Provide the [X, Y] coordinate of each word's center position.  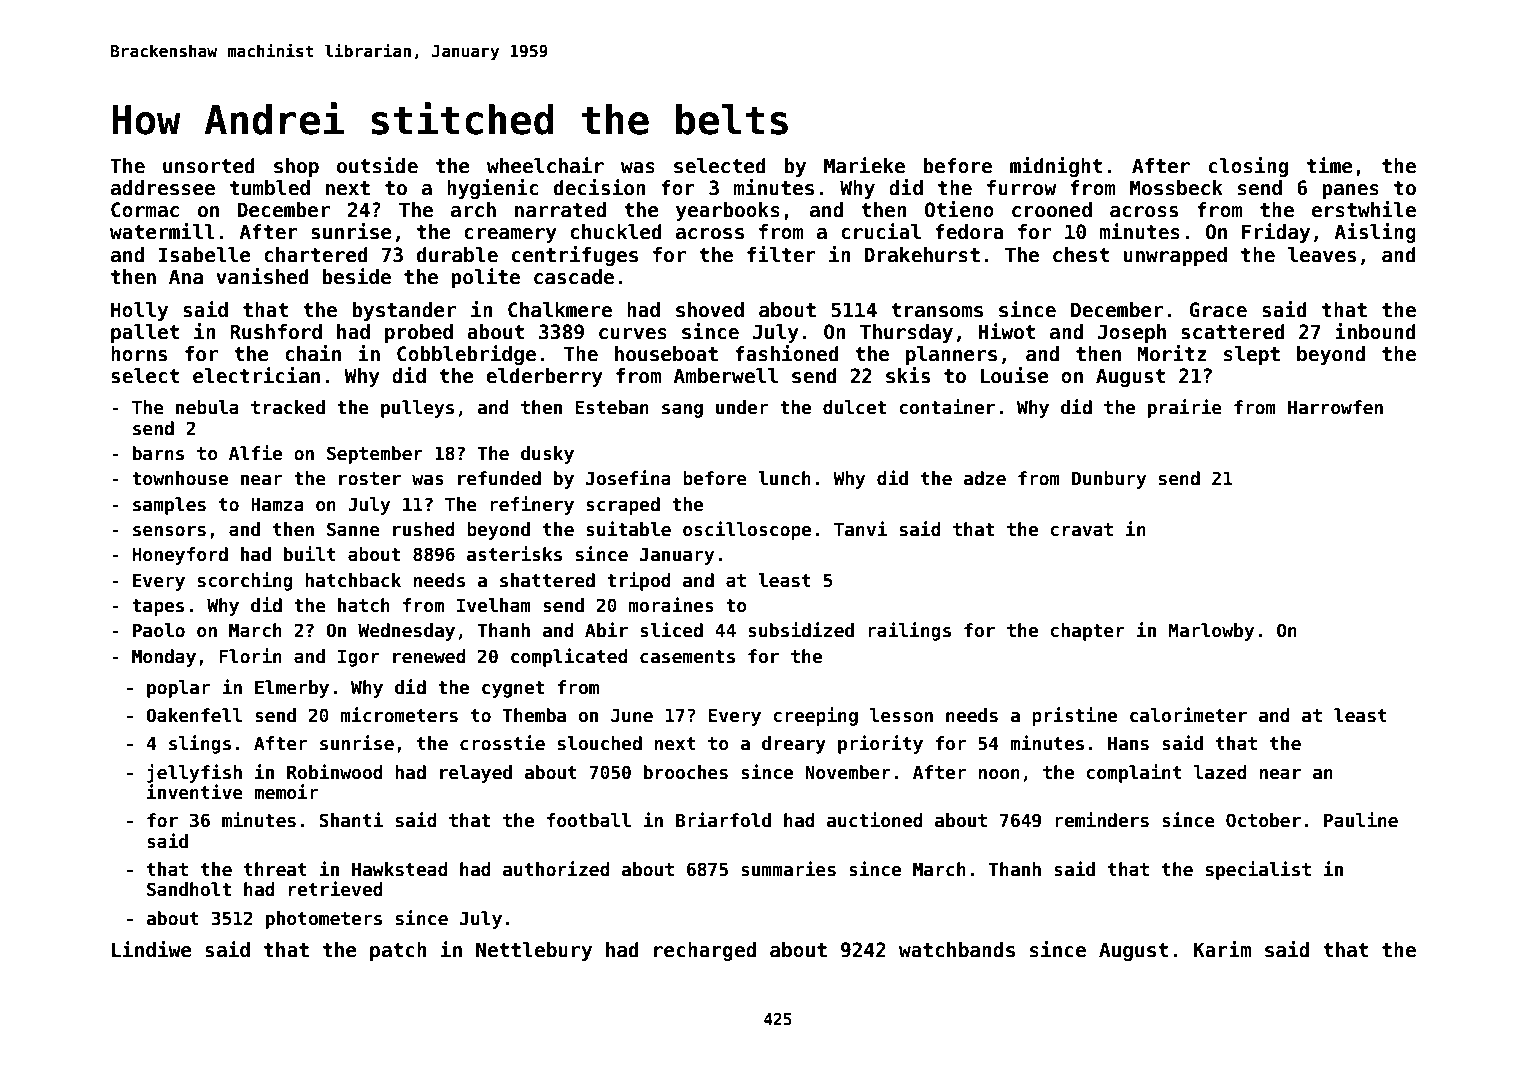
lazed [1220, 772]
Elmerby [292, 689]
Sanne [353, 529]
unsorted [209, 166]
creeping [815, 716]
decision [600, 187]
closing [1248, 167]
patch [398, 951]
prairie [1185, 408]
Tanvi [860, 529]
